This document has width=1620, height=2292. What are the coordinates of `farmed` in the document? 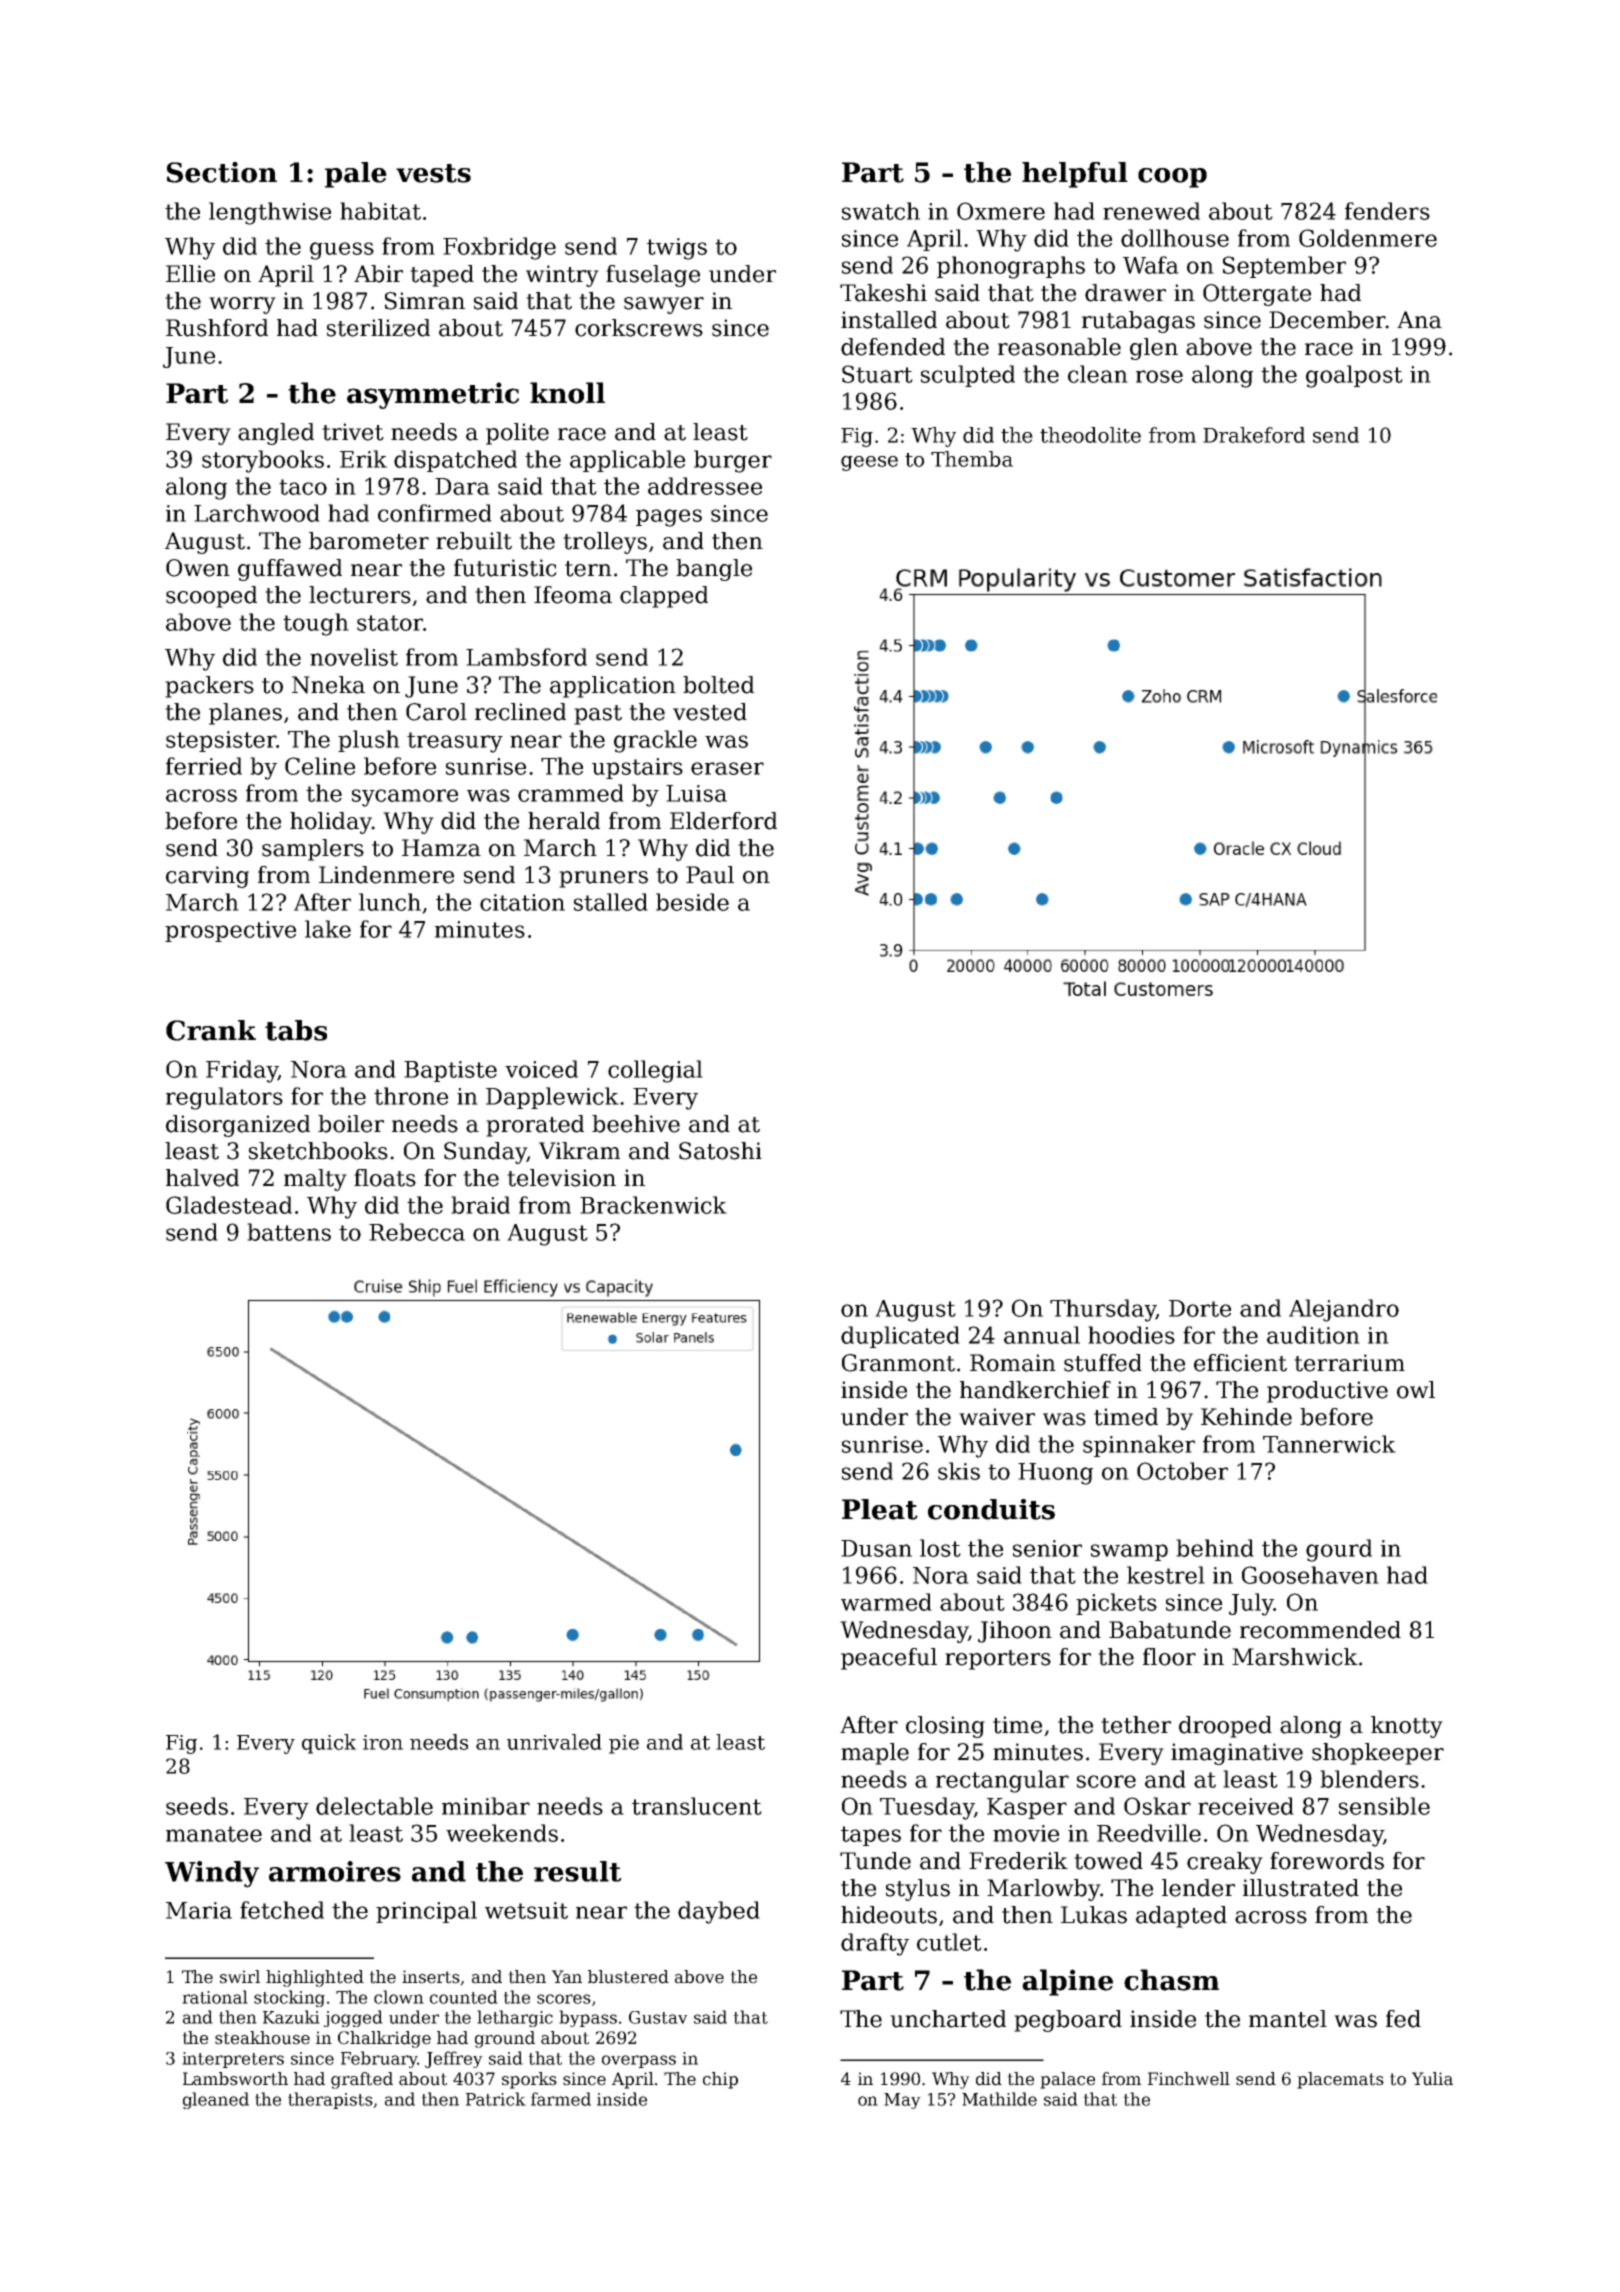 It's located at (561, 2099).
